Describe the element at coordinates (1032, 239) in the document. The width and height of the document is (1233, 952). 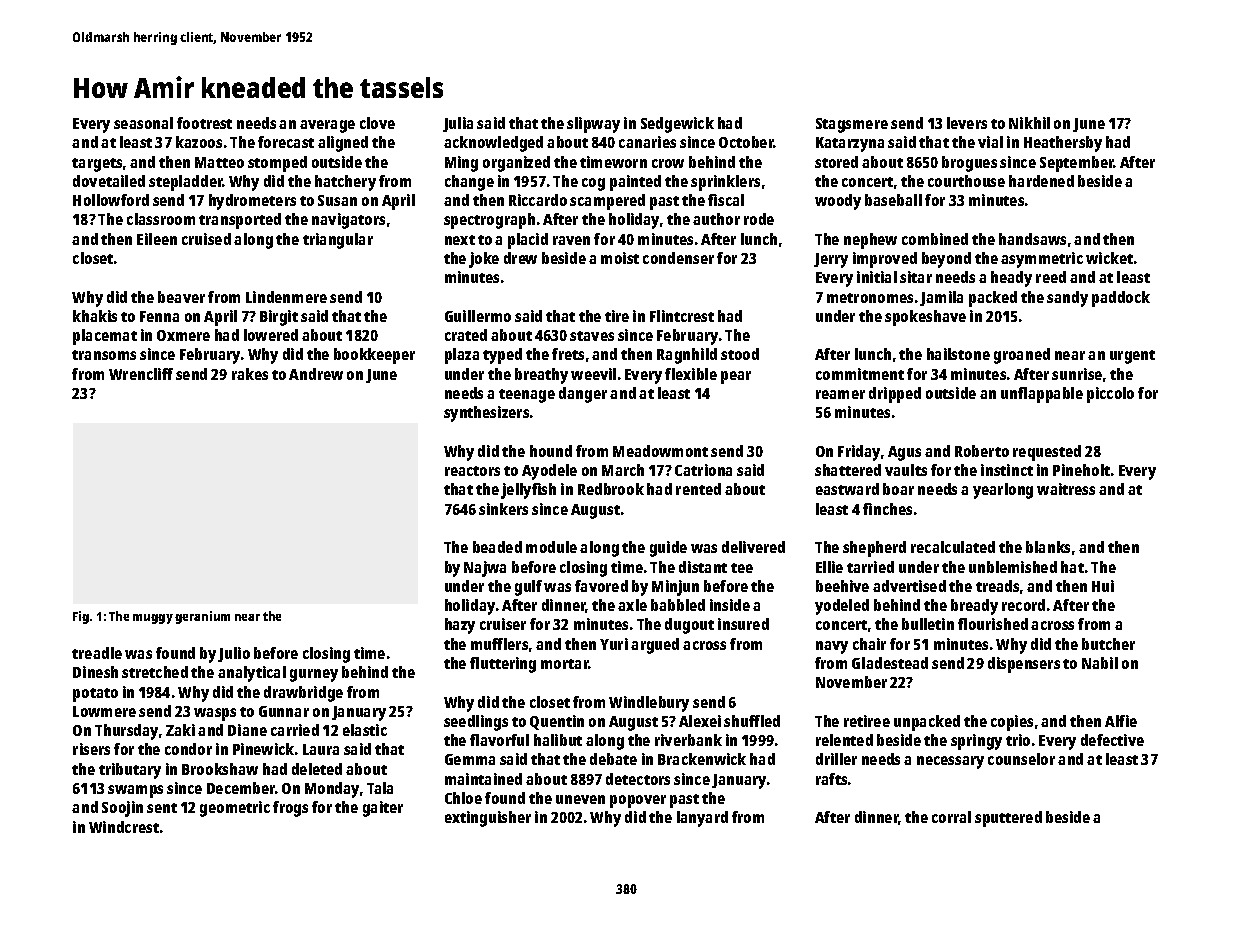
I see `handsaws` at that location.
